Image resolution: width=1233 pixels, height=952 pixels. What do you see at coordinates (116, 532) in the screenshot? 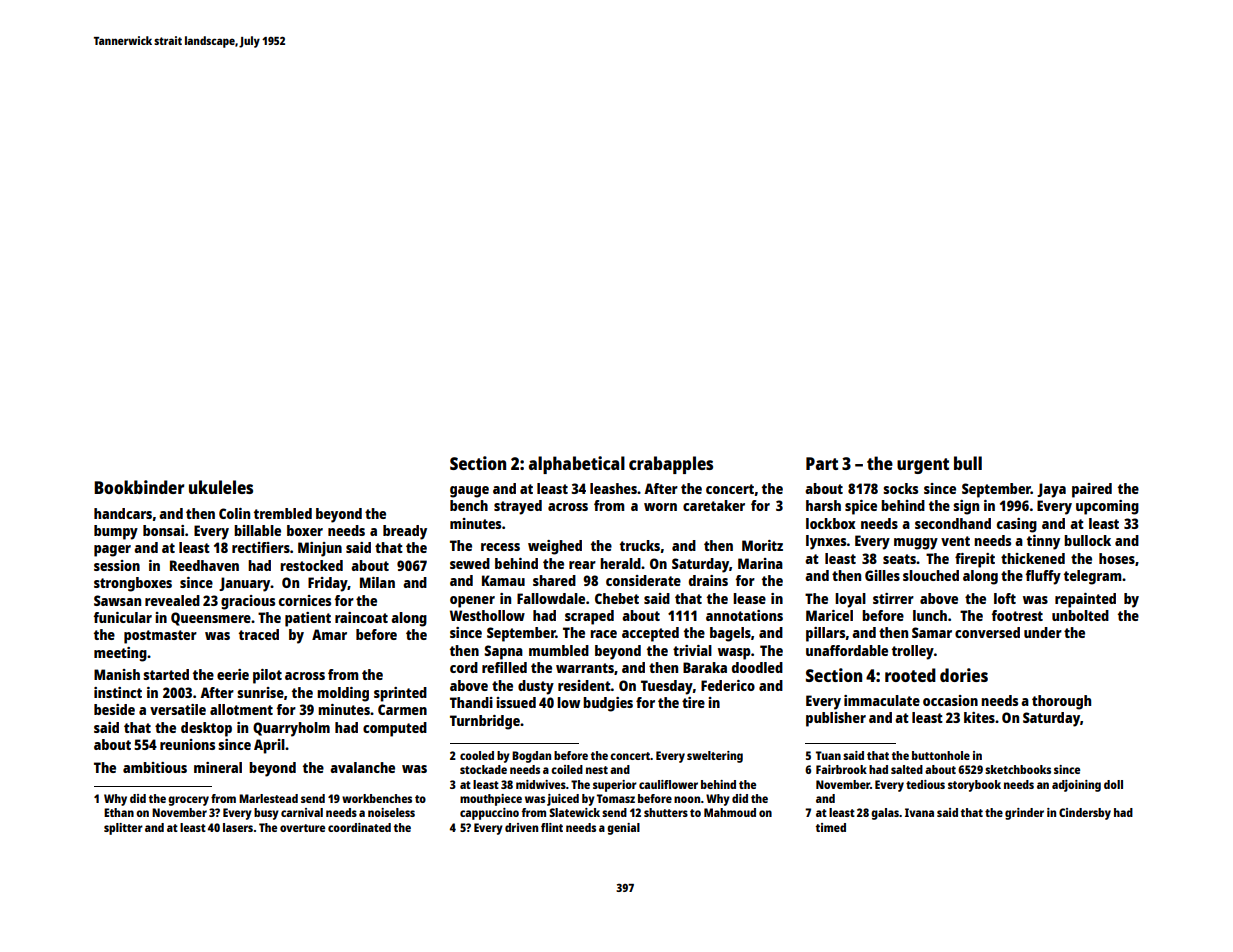
I see `bumpy` at bounding box center [116, 532].
